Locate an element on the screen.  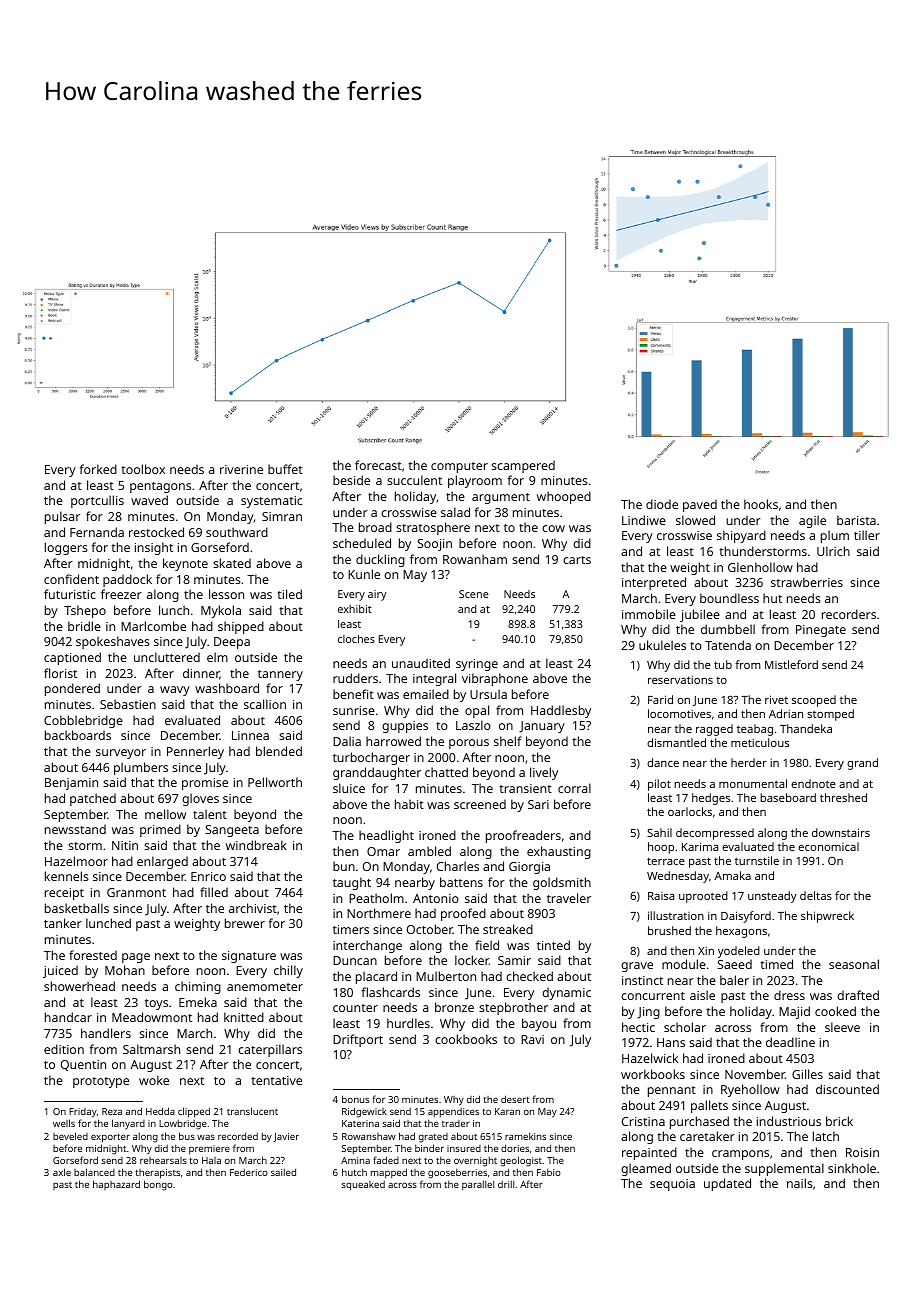
bongo is located at coordinates (158, 1185).
